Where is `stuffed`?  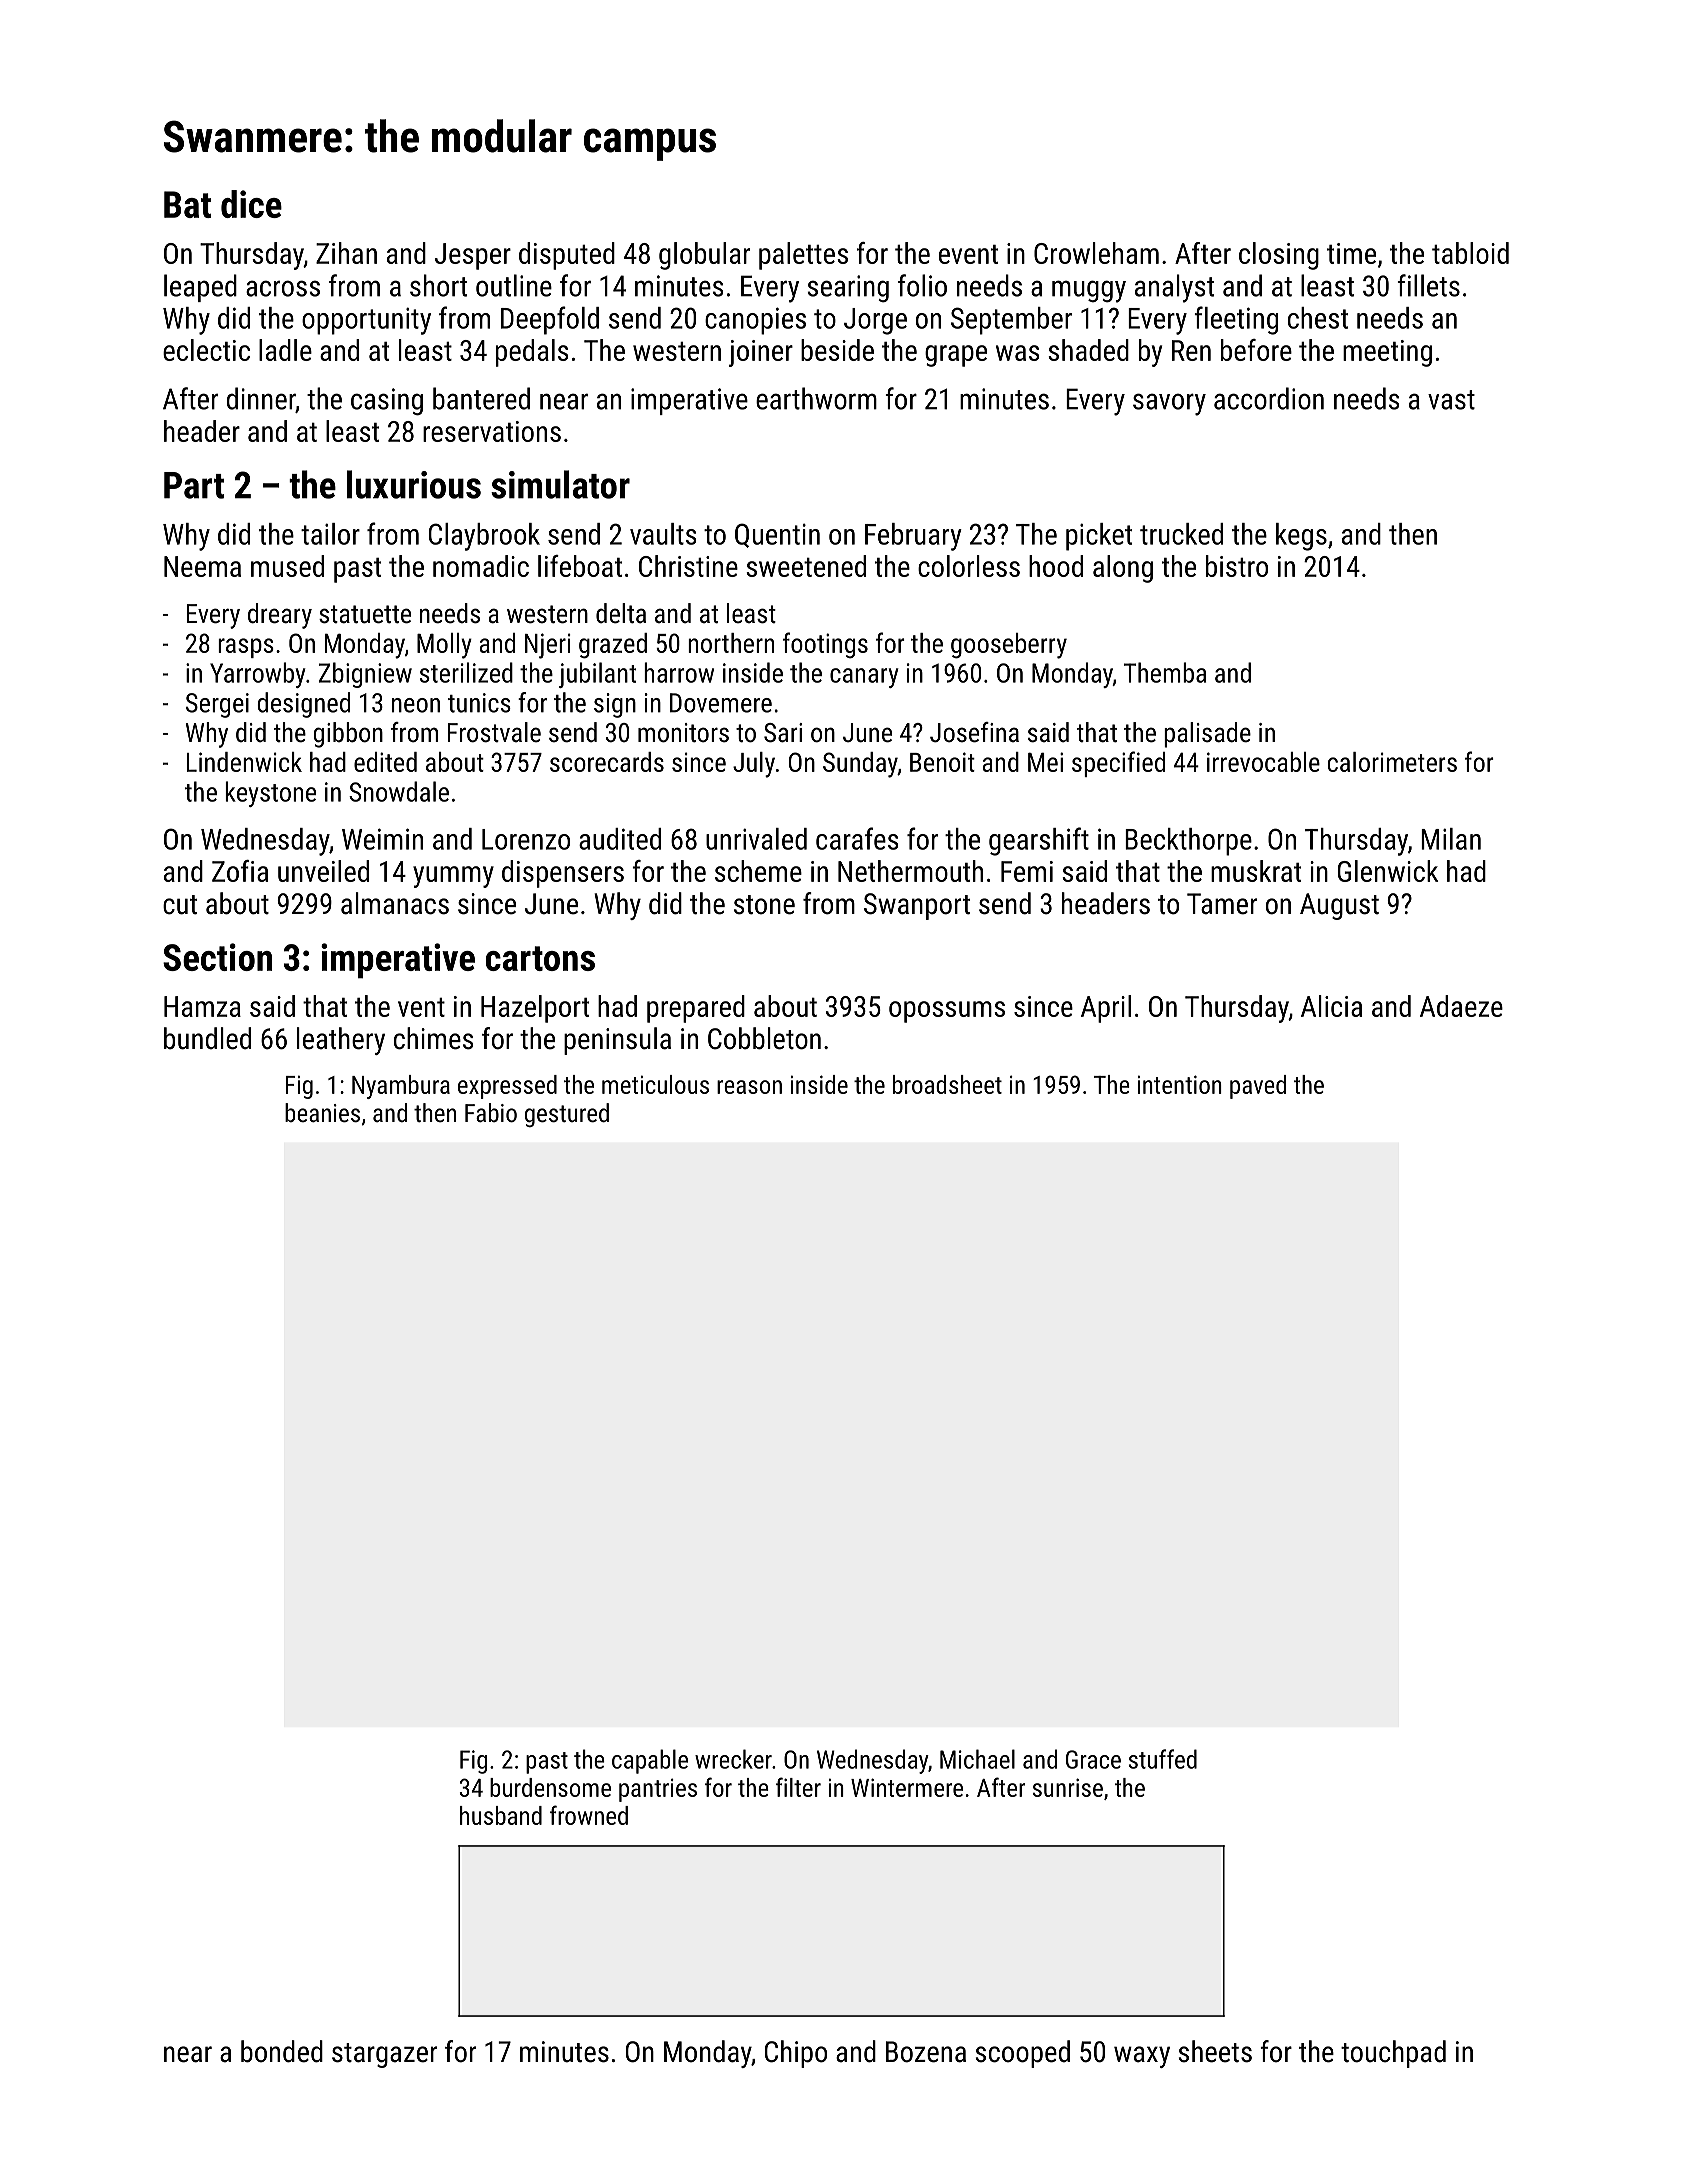 stuffed is located at coordinates (1163, 1759).
